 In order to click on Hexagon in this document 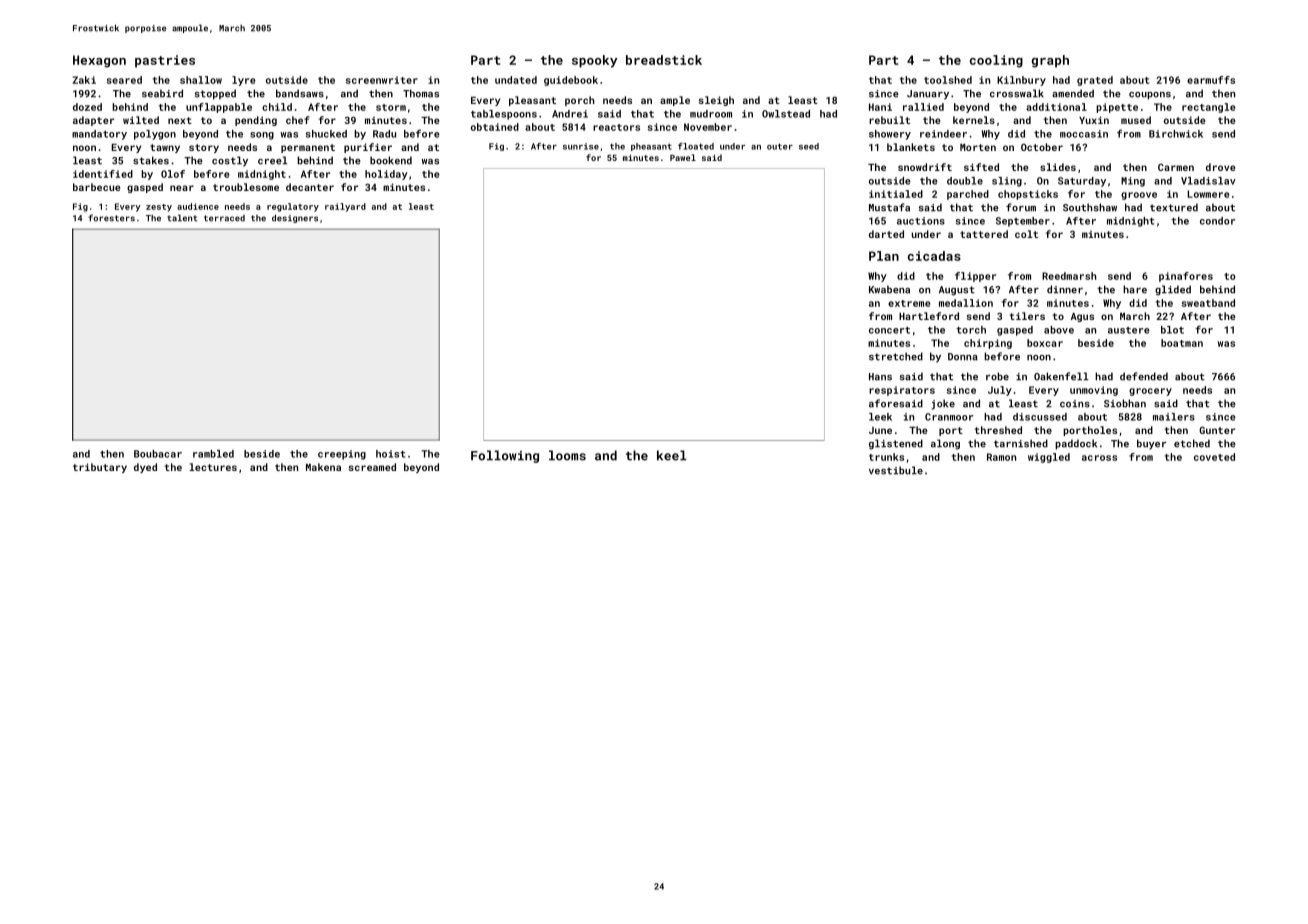, I will do `click(99, 61)`.
